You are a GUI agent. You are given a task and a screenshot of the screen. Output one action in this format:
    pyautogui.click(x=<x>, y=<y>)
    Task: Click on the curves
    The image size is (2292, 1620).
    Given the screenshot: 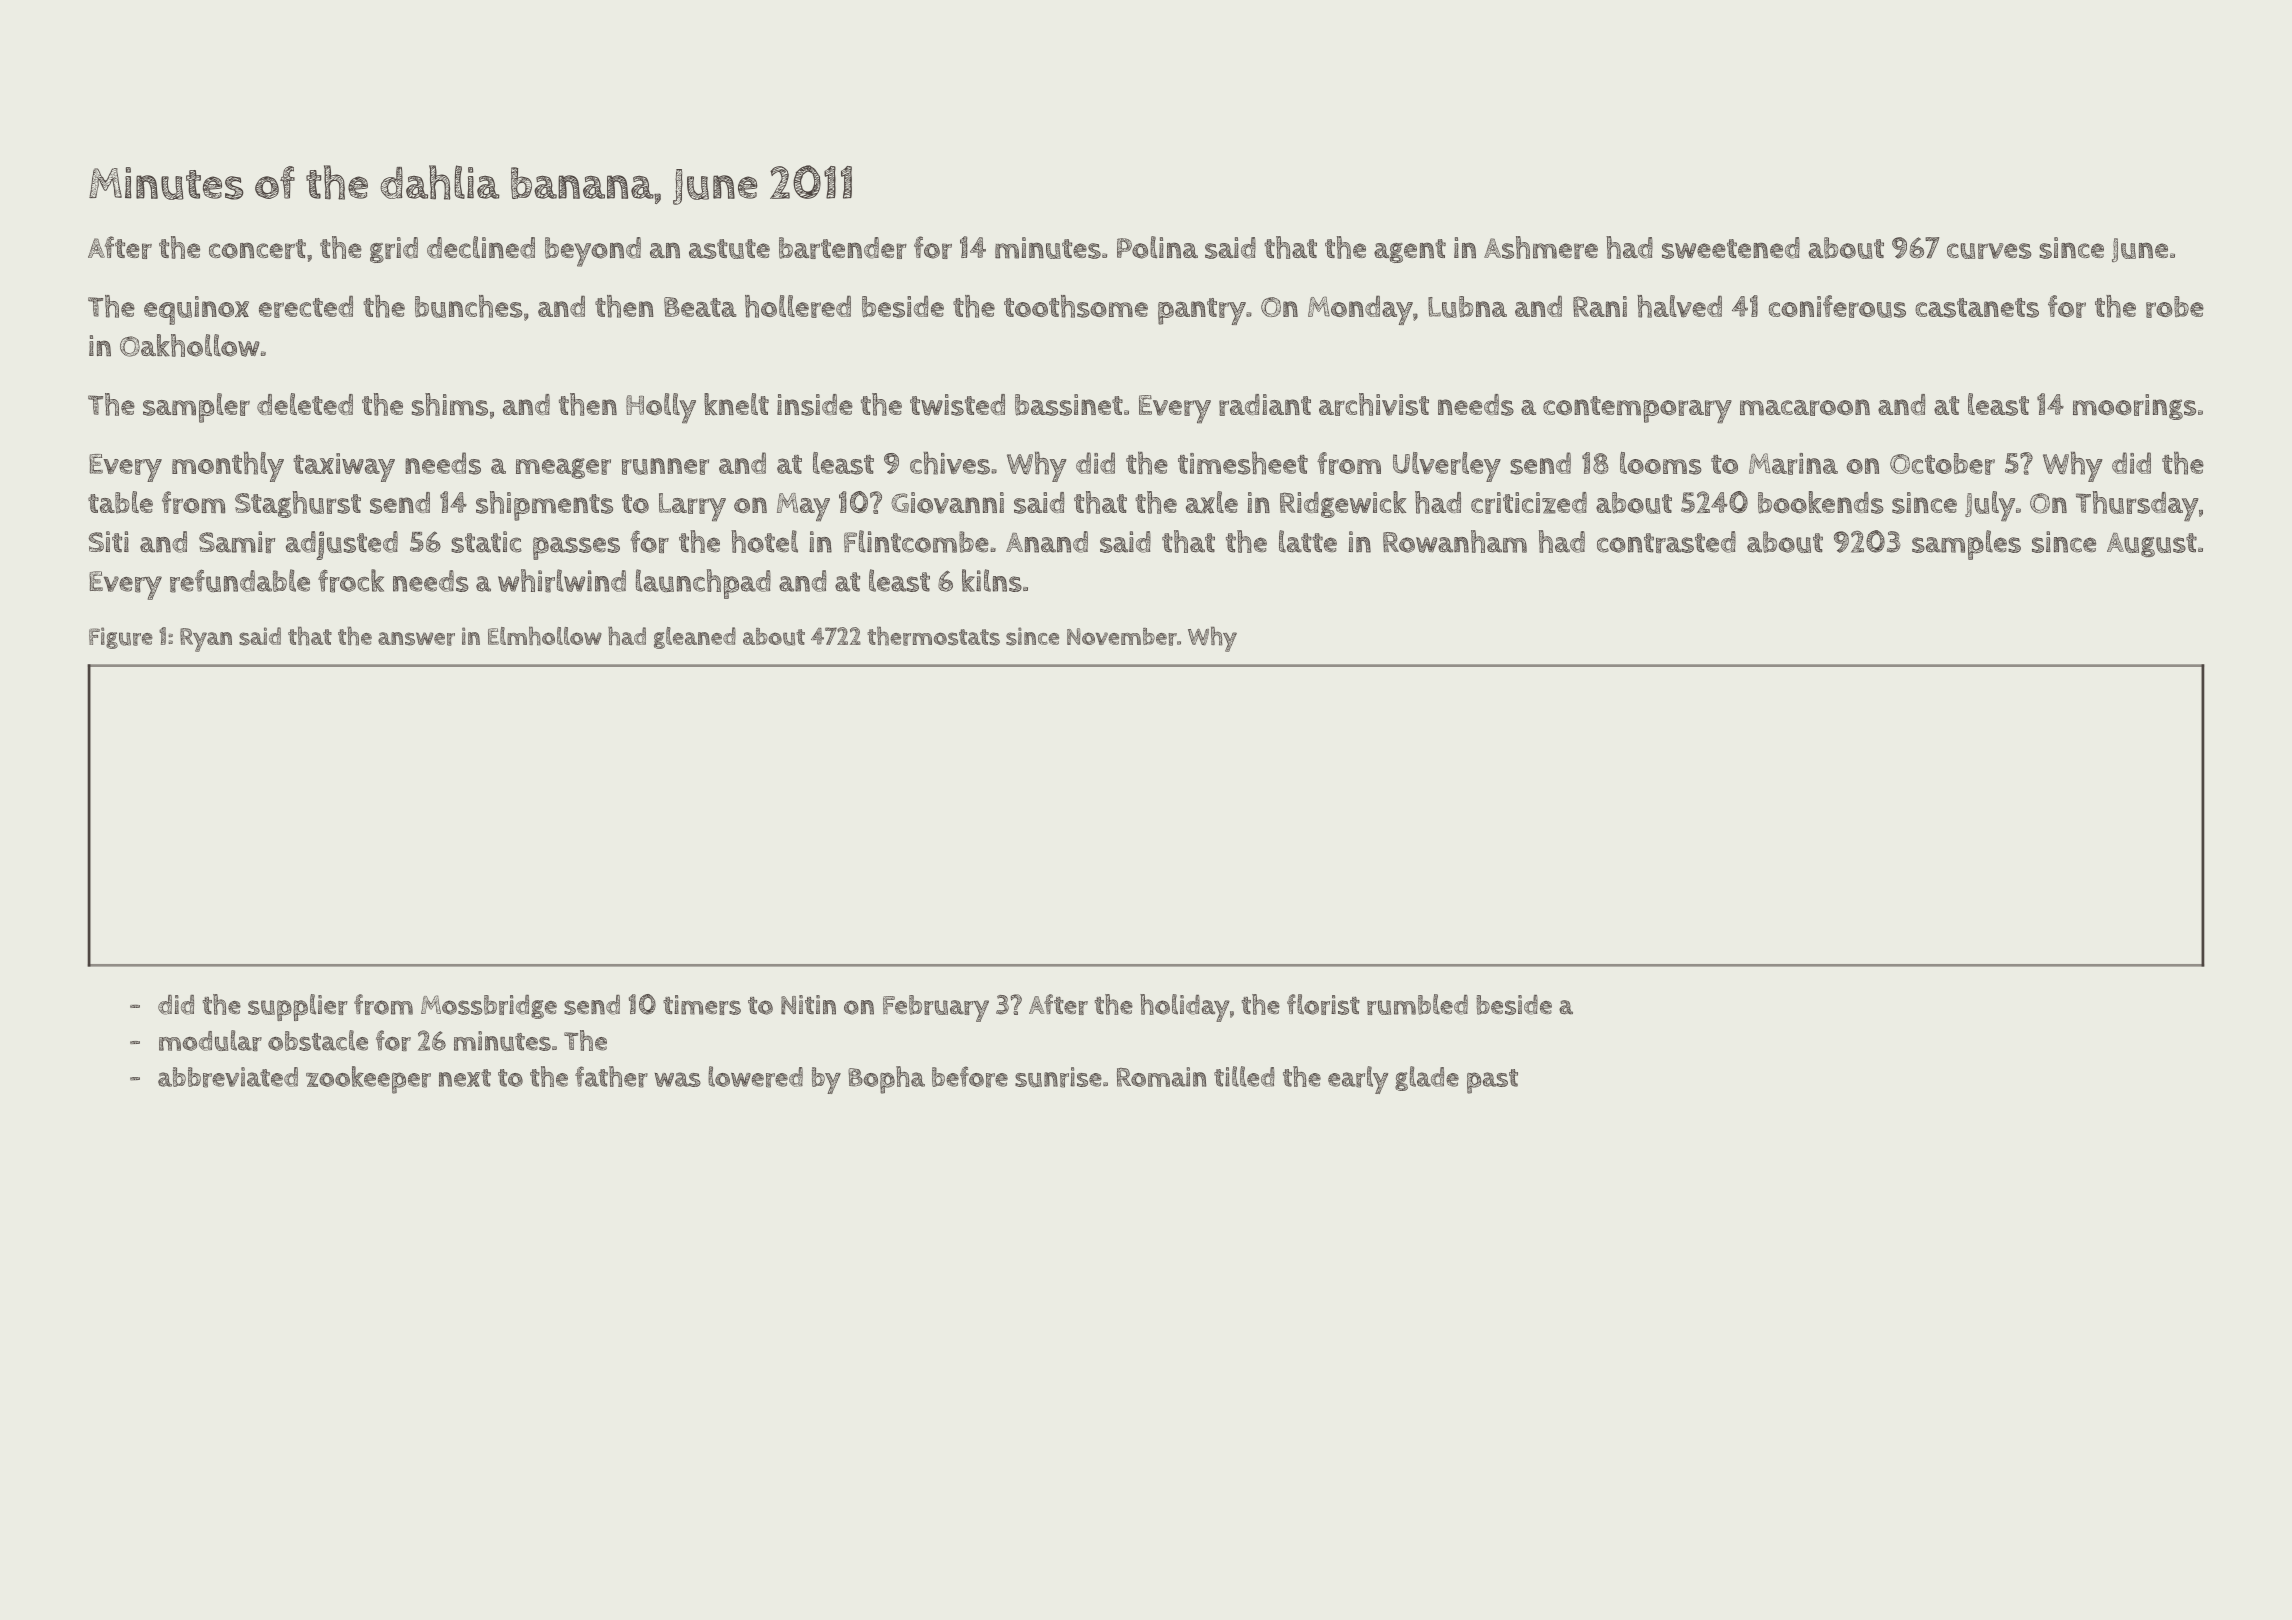 What is the action you would take?
    pyautogui.click(x=1989, y=251)
